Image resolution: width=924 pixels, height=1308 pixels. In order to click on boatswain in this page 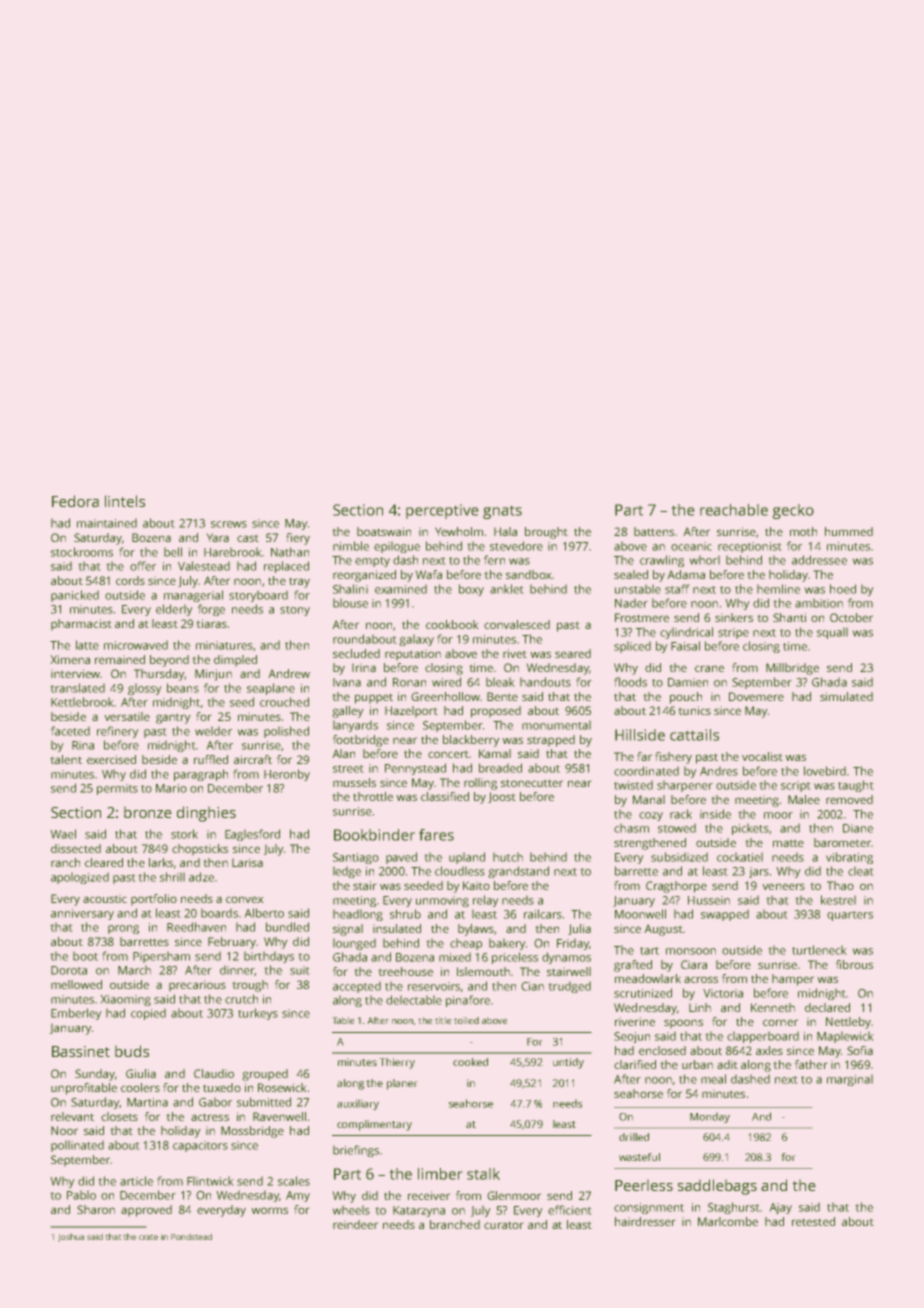, I will do `click(384, 531)`.
